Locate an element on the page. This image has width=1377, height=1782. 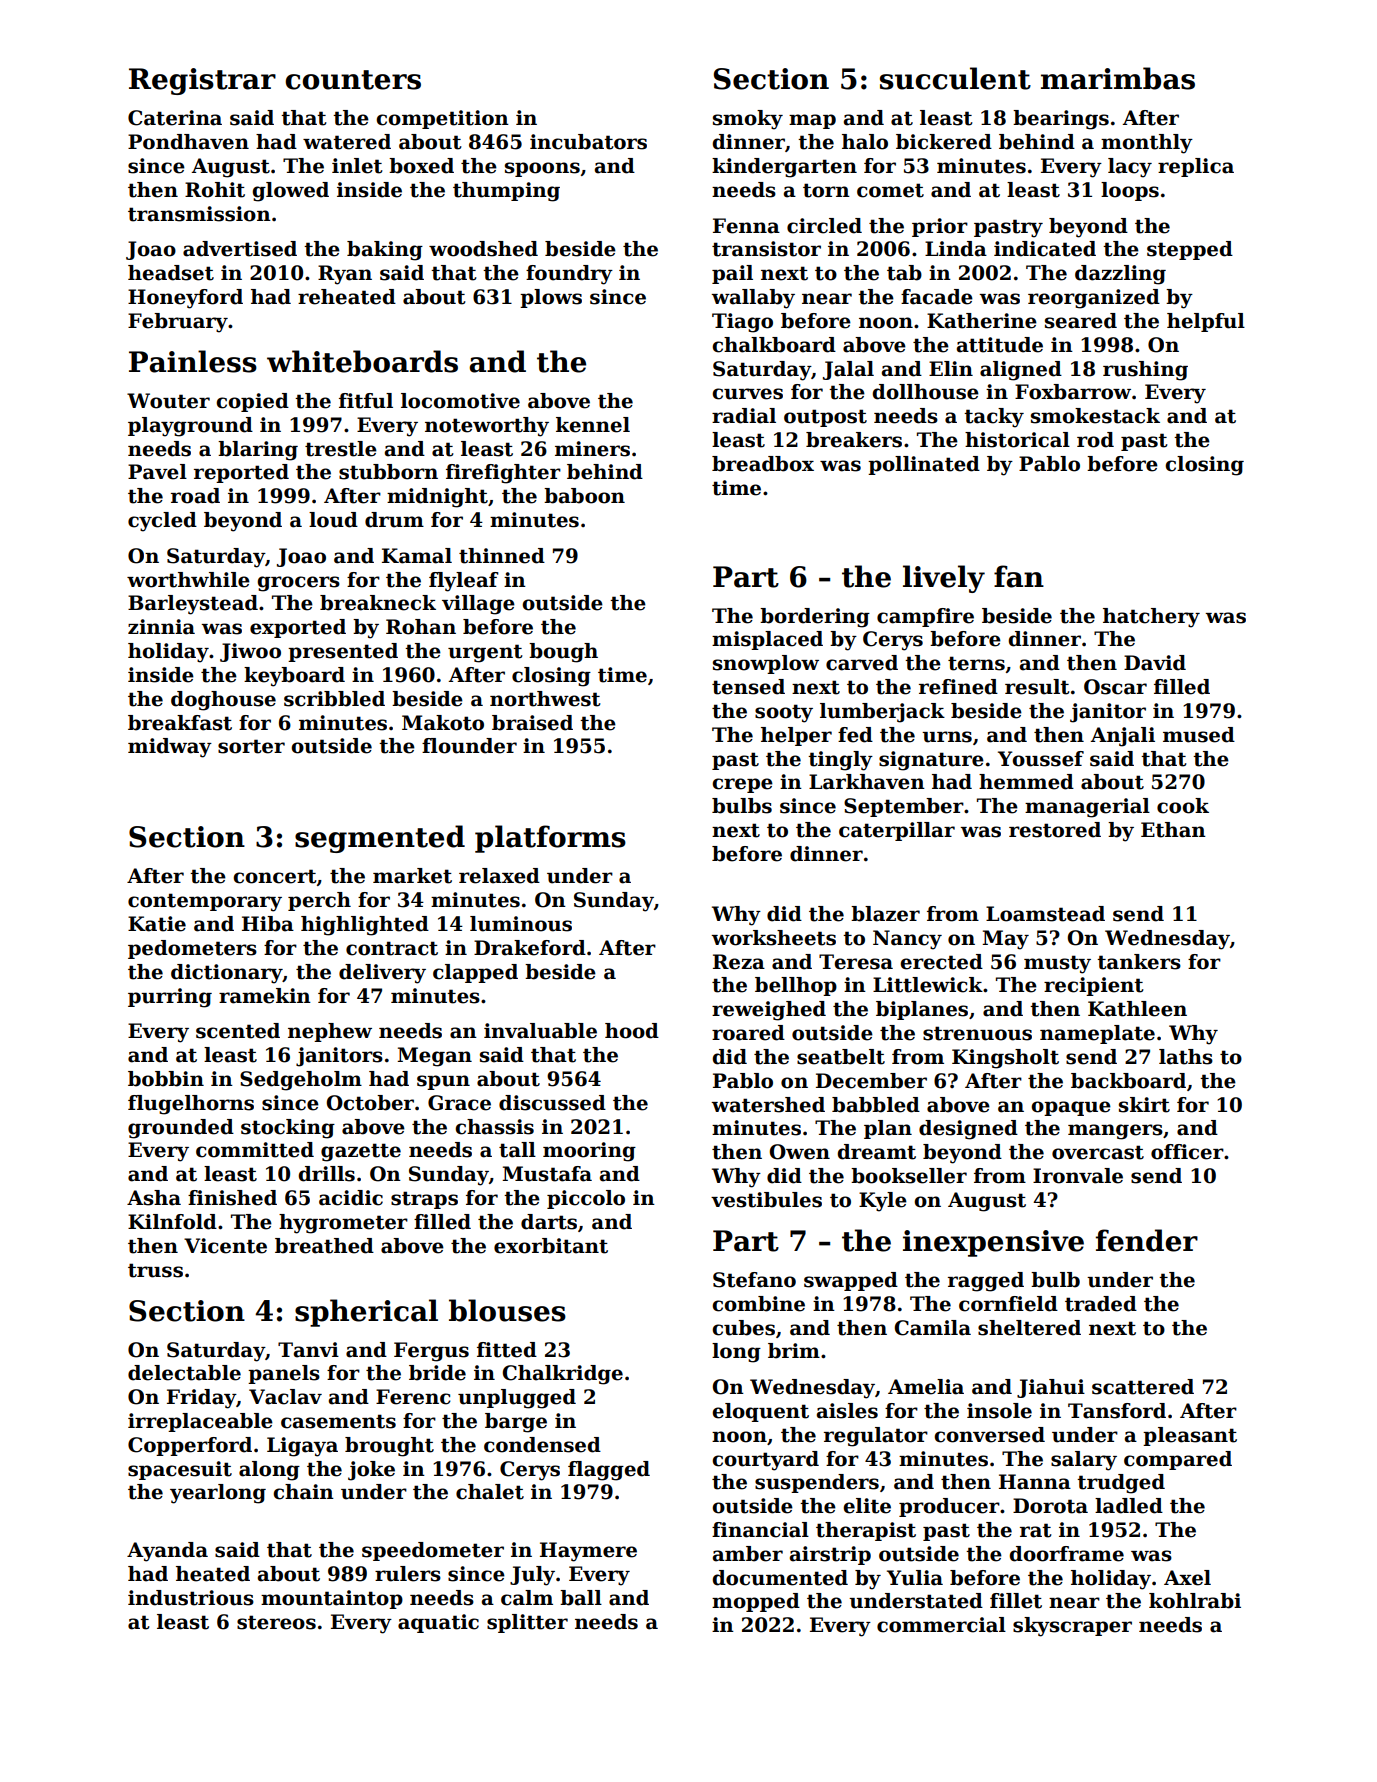
joke is located at coordinates (371, 1471).
